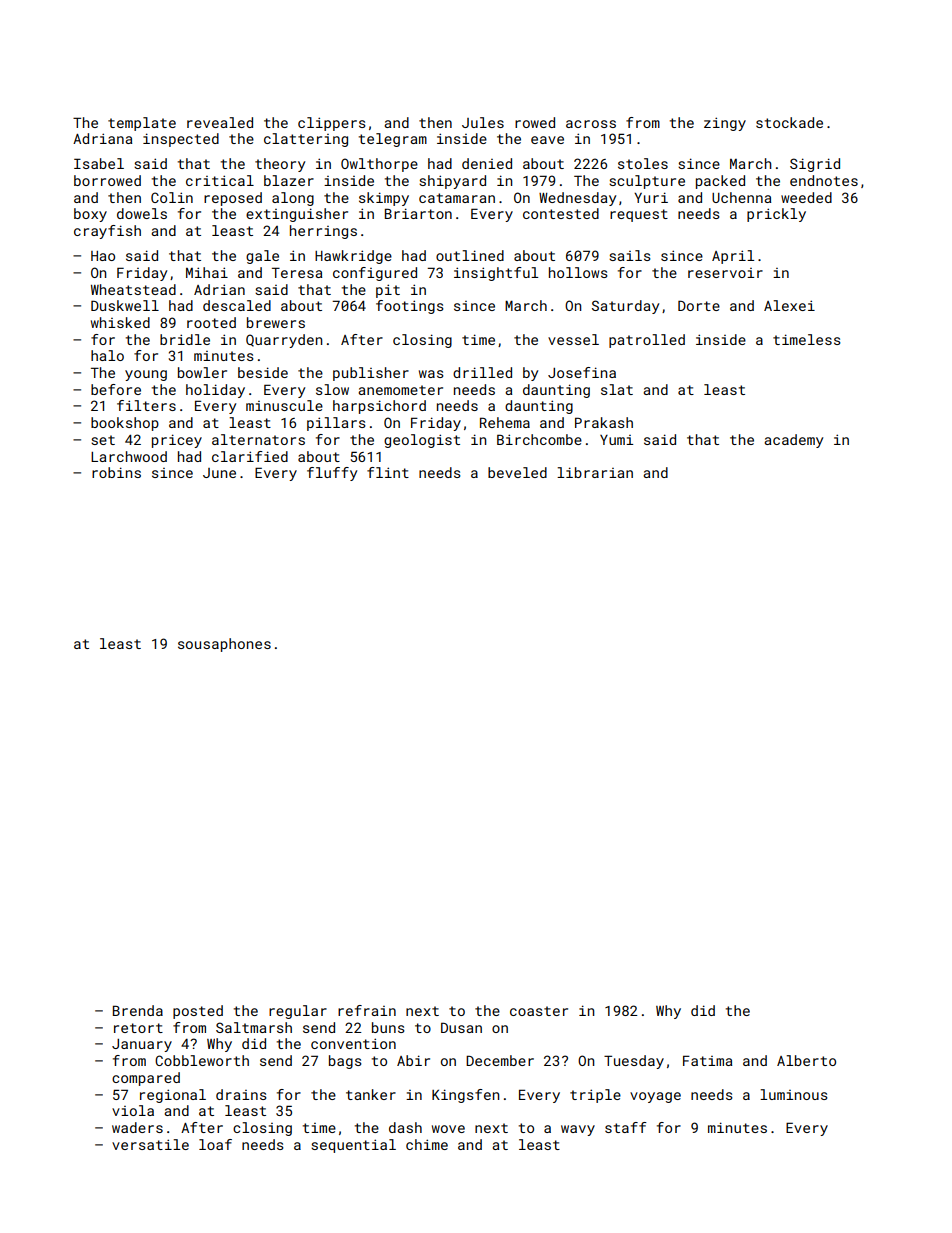 This screenshot has width=952, height=1233. I want to click on beveled, so click(517, 472).
